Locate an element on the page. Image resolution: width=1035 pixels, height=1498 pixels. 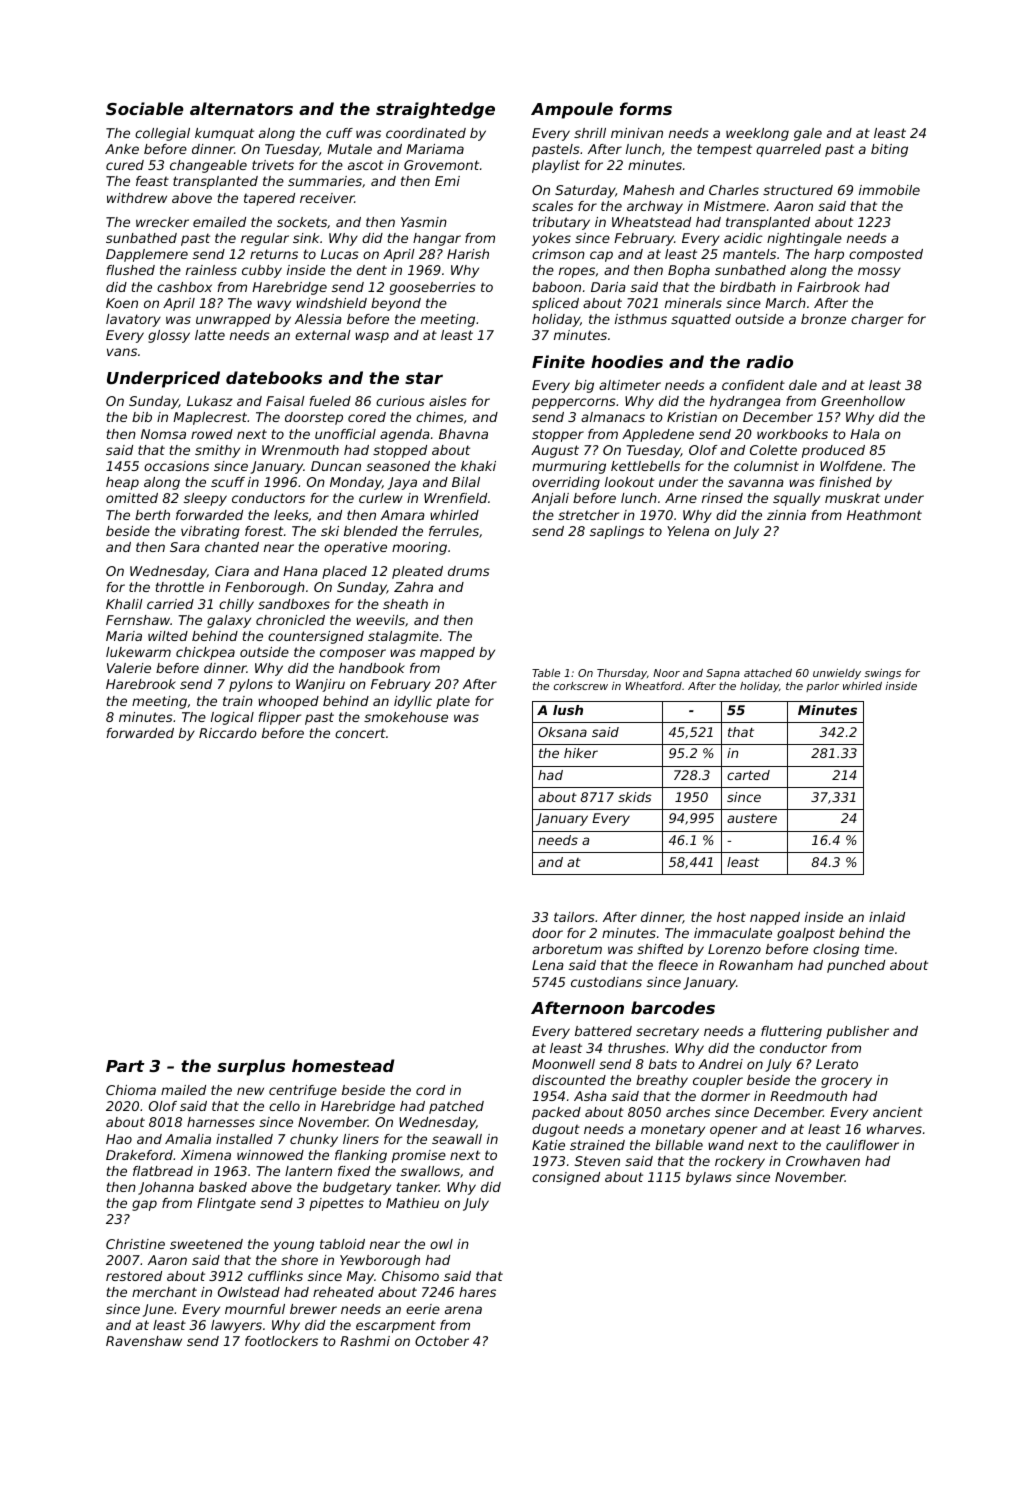
footlockers is located at coordinates (281, 1341).
